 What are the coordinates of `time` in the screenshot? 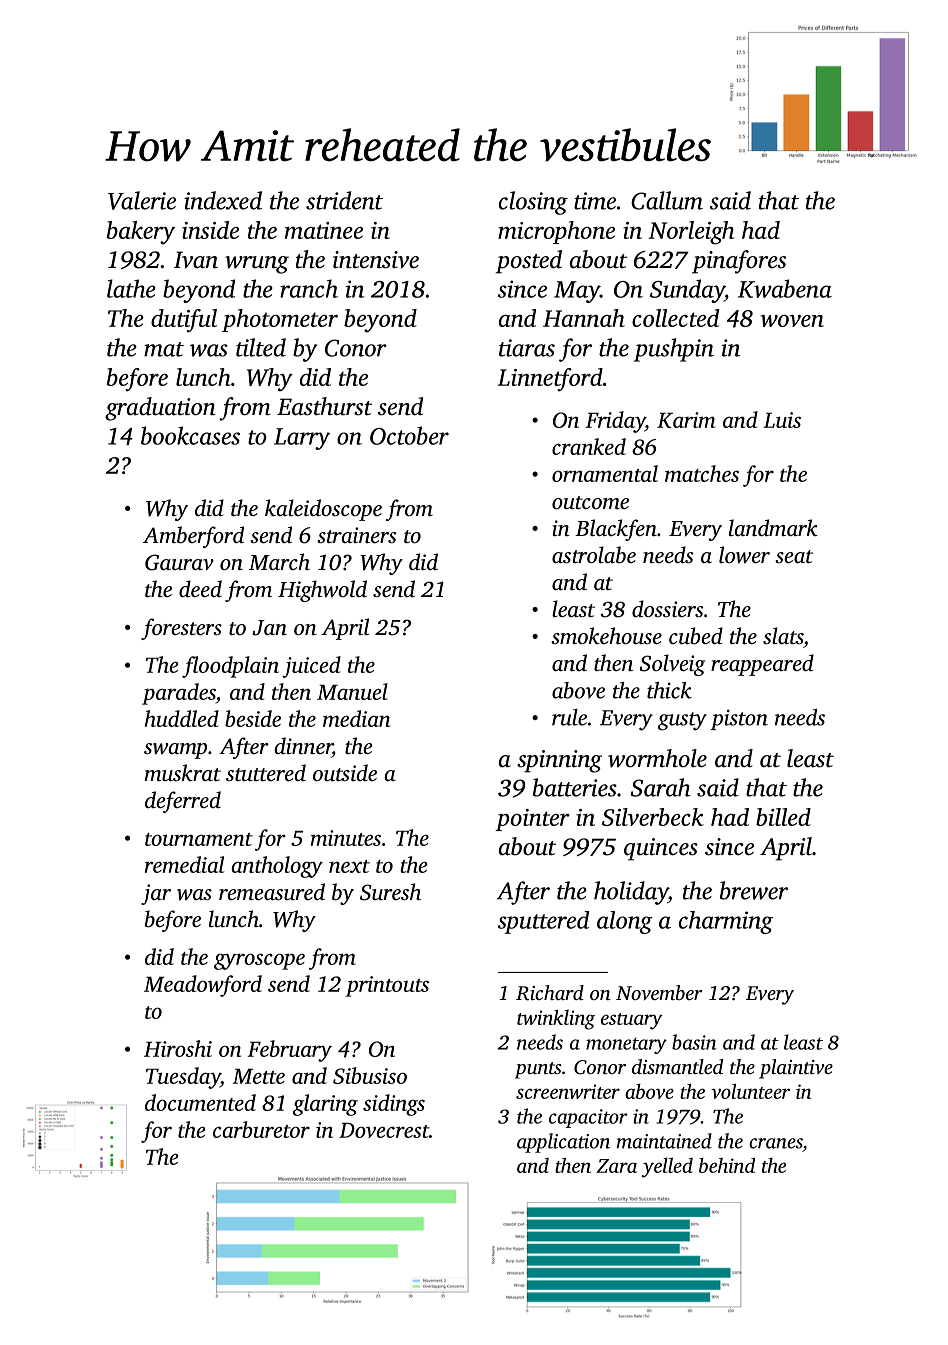 It's located at (595, 201).
